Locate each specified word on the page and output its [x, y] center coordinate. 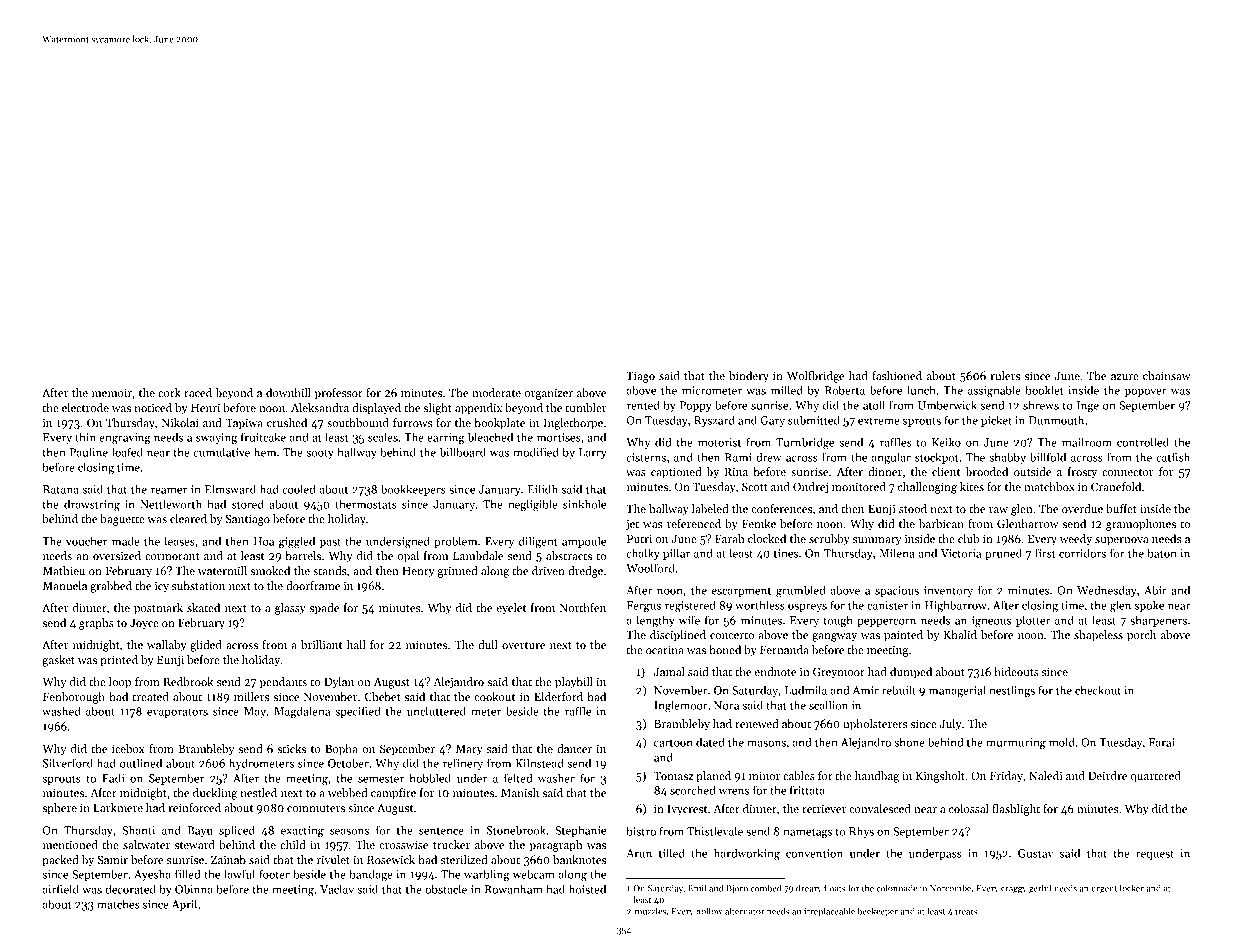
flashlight [1016, 810]
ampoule [584, 542]
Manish [520, 792]
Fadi [113, 778]
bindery [749, 377]
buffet [1121, 508]
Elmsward [230, 489]
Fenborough [74, 698]
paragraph [556, 846]
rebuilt [899, 690]
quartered [1156, 777]
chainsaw [1166, 375]
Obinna [194, 889]
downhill [288, 392]
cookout [494, 696]
